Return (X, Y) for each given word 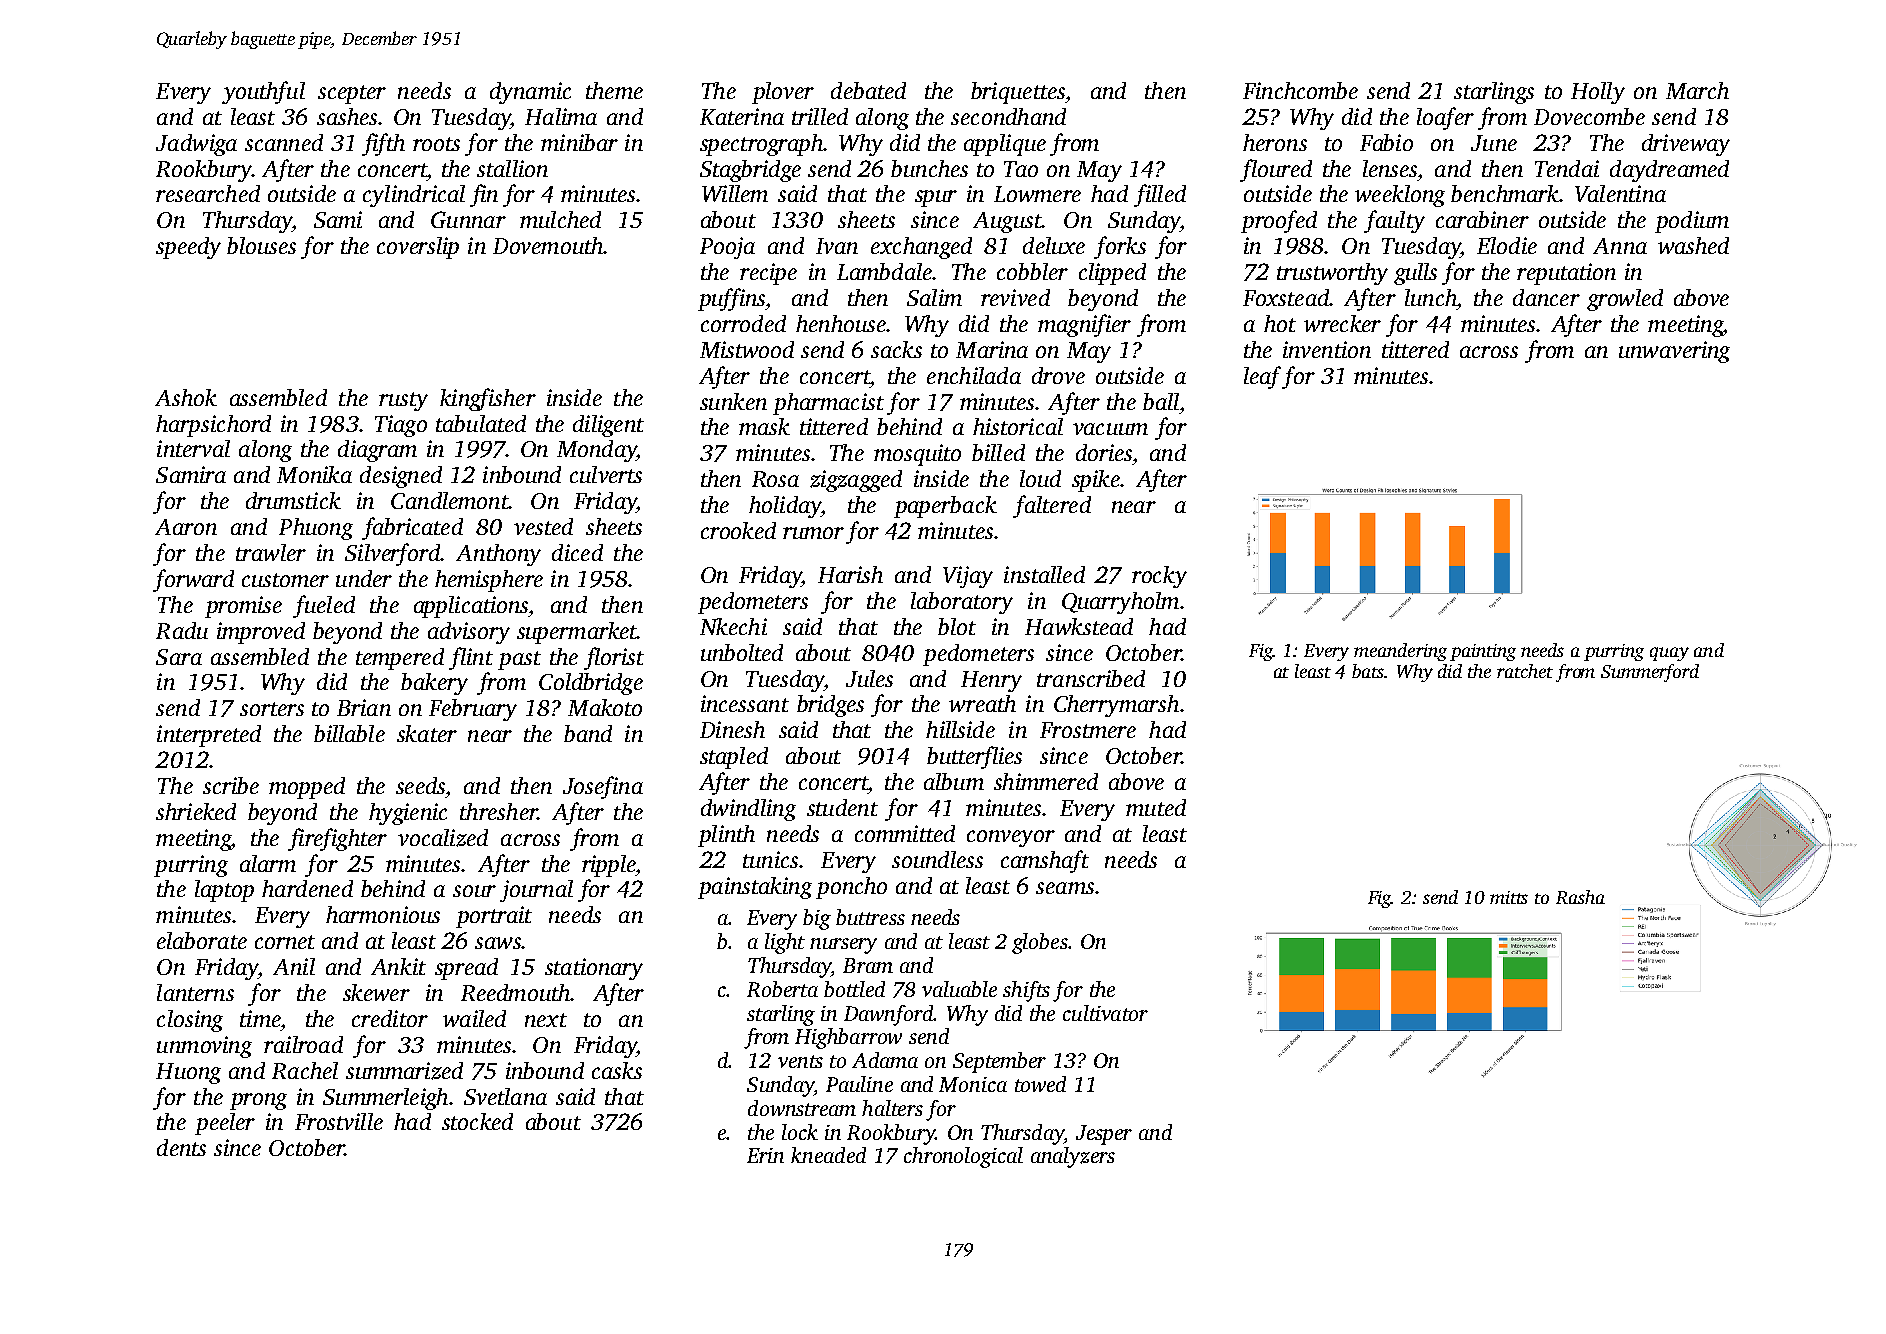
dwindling (748, 810)
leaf (1263, 377)
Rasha (1580, 897)
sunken (733, 401)
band (588, 733)
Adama (885, 1060)
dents (181, 1147)
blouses (261, 245)
